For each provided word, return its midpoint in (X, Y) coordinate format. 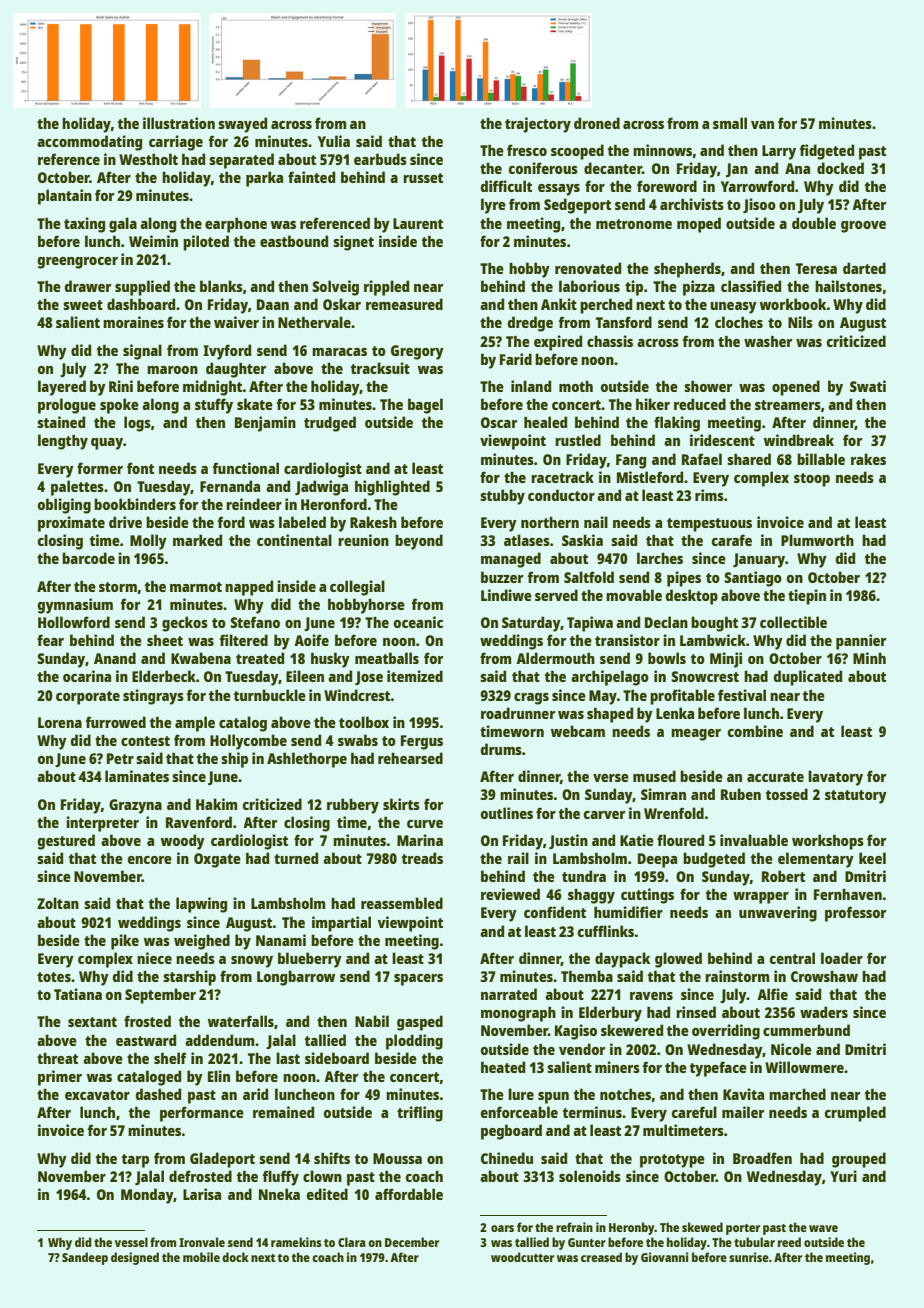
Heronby (632, 1228)
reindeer (254, 504)
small (730, 123)
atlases (527, 540)
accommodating (89, 143)
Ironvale (202, 1242)
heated (503, 1067)
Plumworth (817, 540)
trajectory (538, 125)
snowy (252, 962)
